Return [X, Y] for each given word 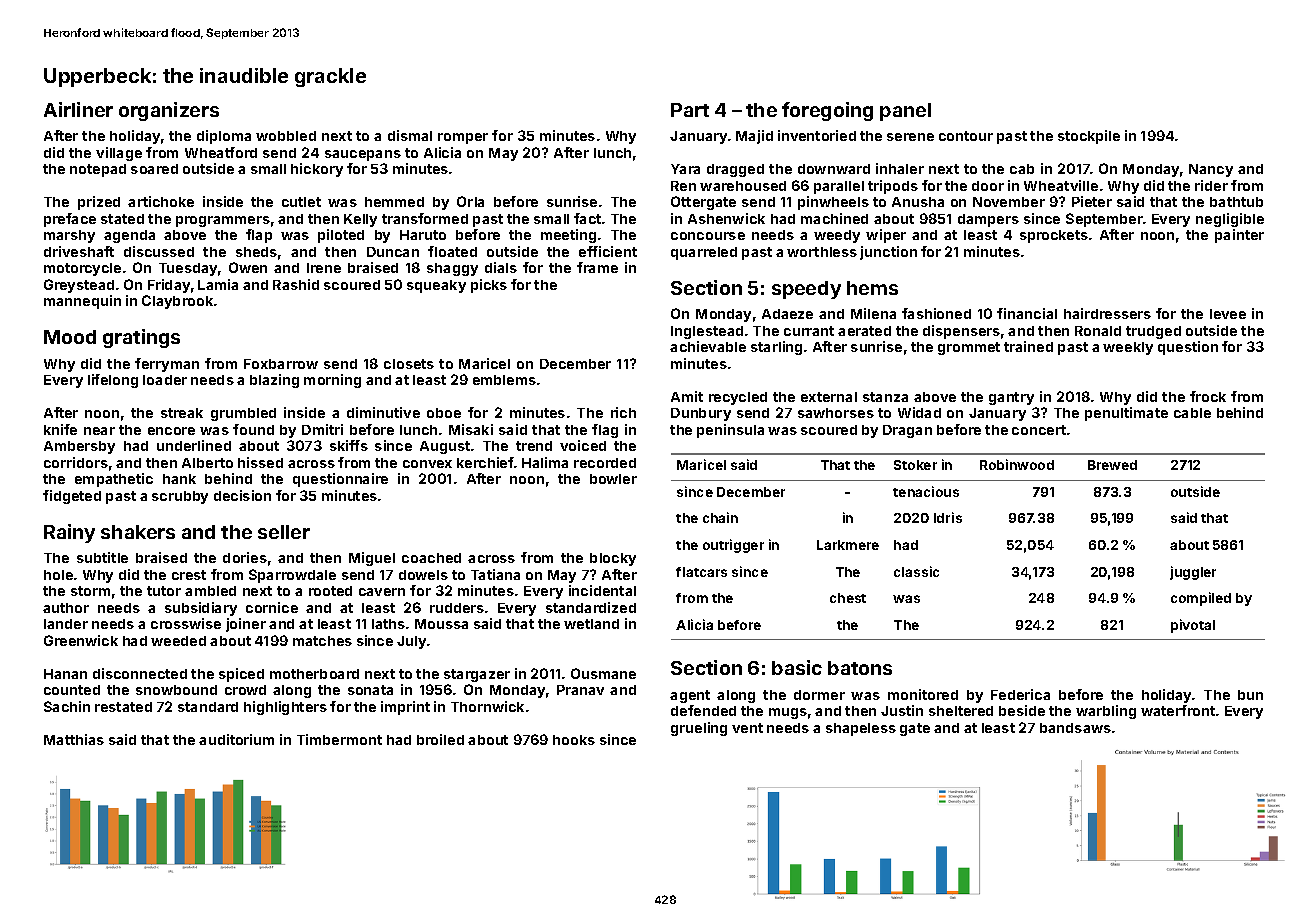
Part [690, 110]
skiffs [349, 445]
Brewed [1112, 465]
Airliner [78, 109]
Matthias [74, 739]
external [829, 397]
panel [905, 112]
